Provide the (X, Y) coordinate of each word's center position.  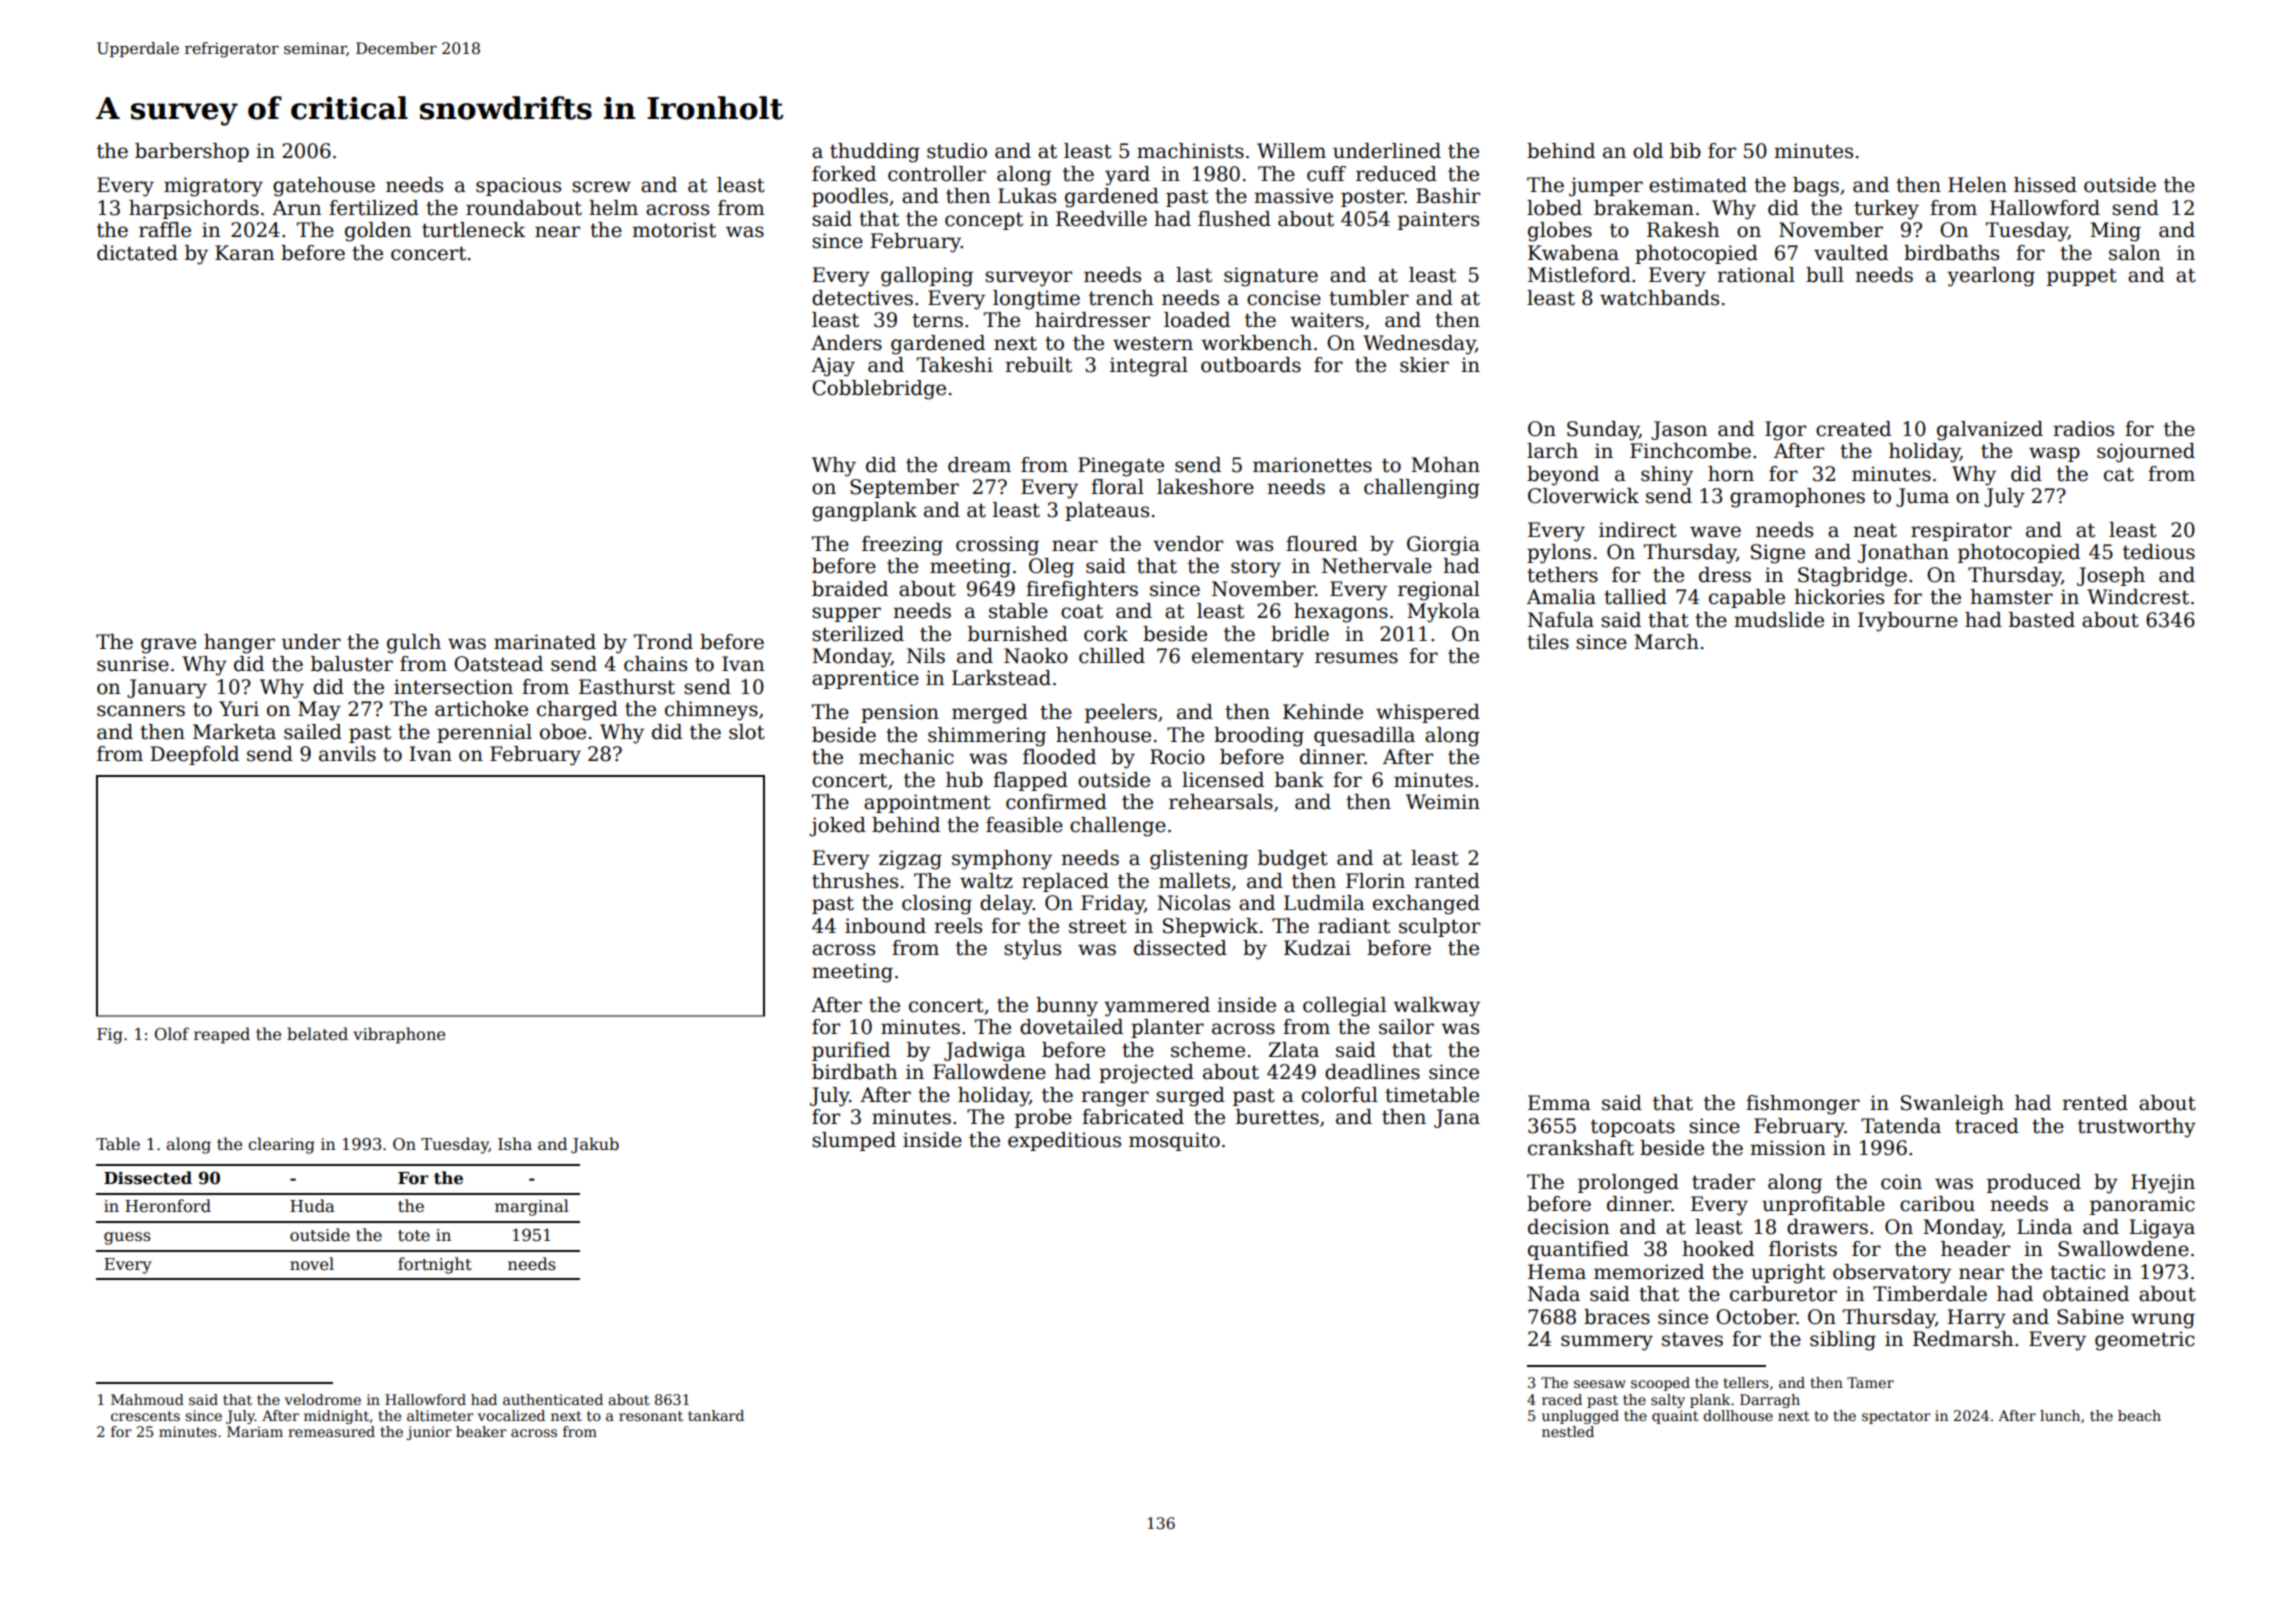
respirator (1961, 531)
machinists (1190, 151)
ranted (1447, 881)
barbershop (192, 152)
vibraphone (399, 1035)
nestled (1568, 1431)
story (1256, 568)
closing (937, 905)
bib (1685, 151)
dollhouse (1738, 1415)
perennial (484, 733)
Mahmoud (147, 1399)
